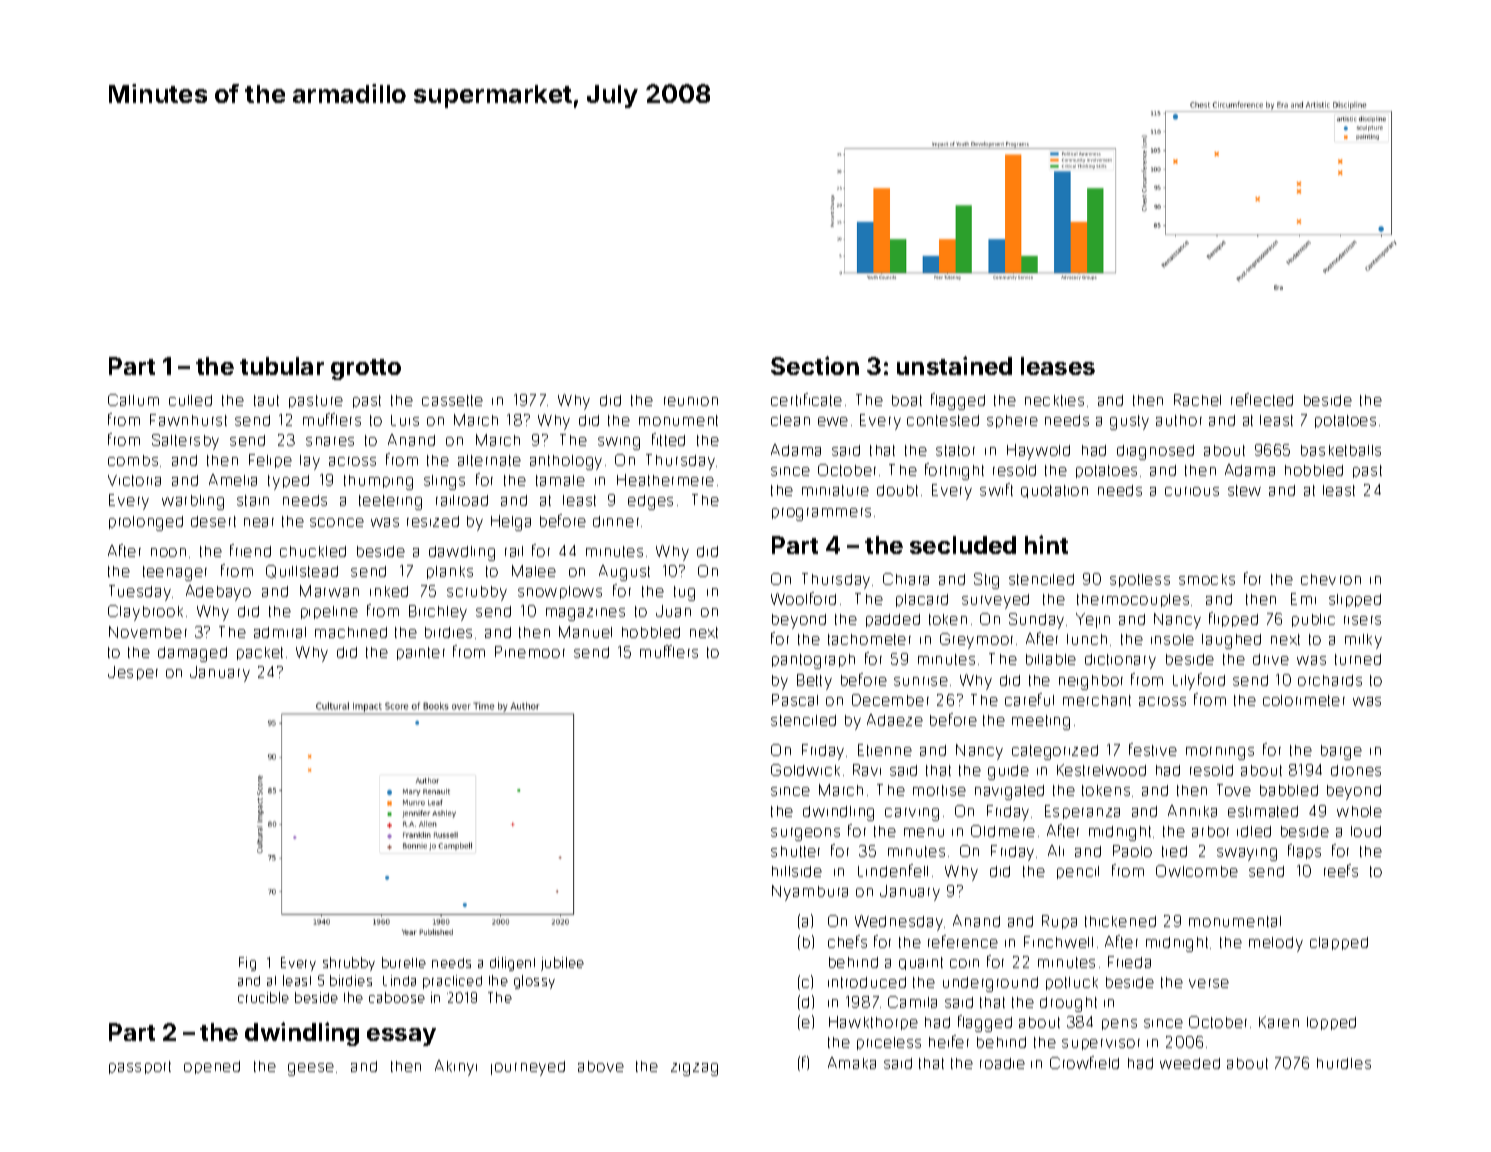 The image size is (1491, 1152). I want to click on shutter, so click(795, 851).
